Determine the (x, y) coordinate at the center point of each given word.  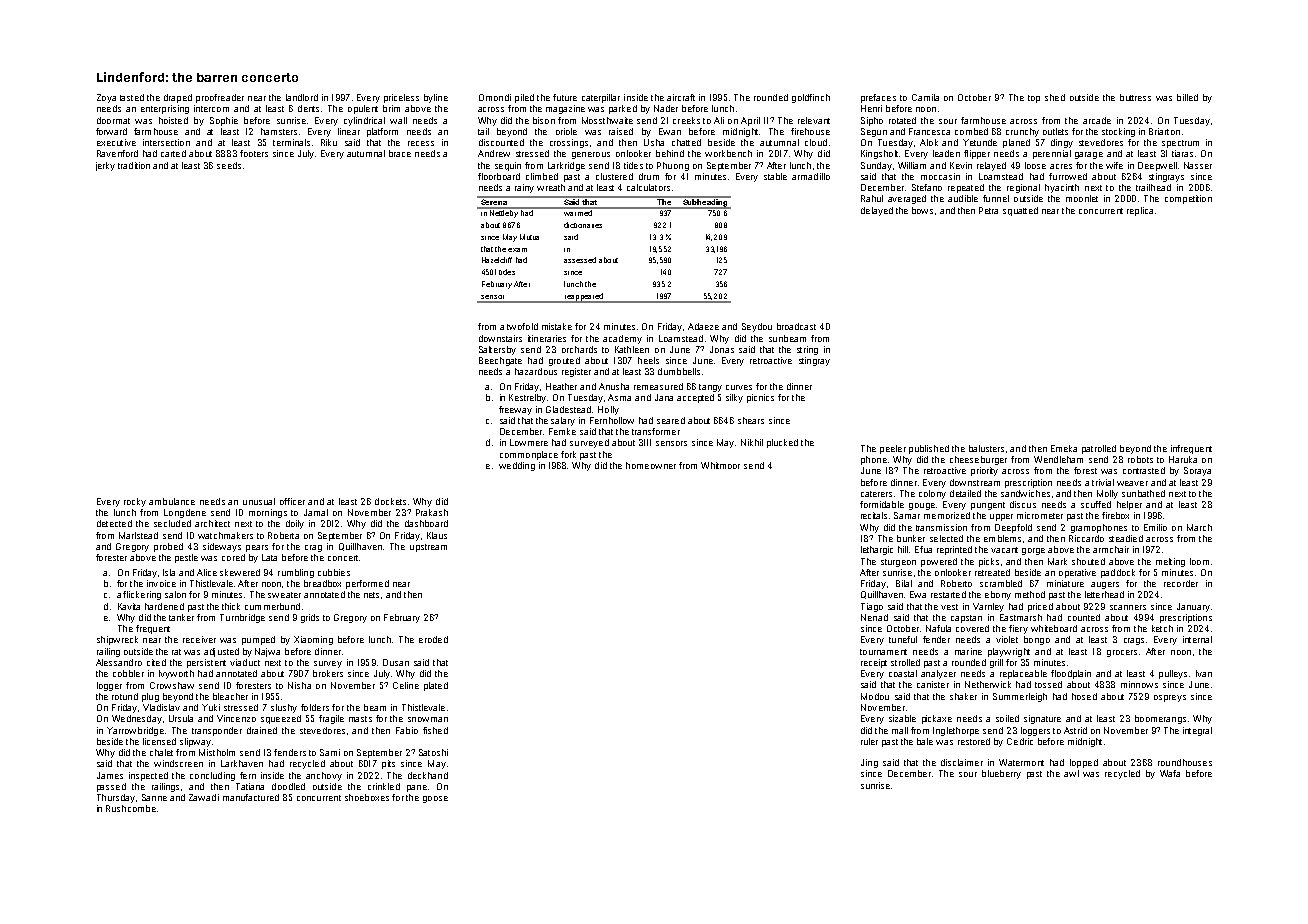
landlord (302, 97)
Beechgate (500, 361)
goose (435, 799)
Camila (925, 97)
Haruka (1183, 459)
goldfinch (811, 98)
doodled (288, 786)
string (807, 350)
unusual (259, 501)
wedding (517, 466)
